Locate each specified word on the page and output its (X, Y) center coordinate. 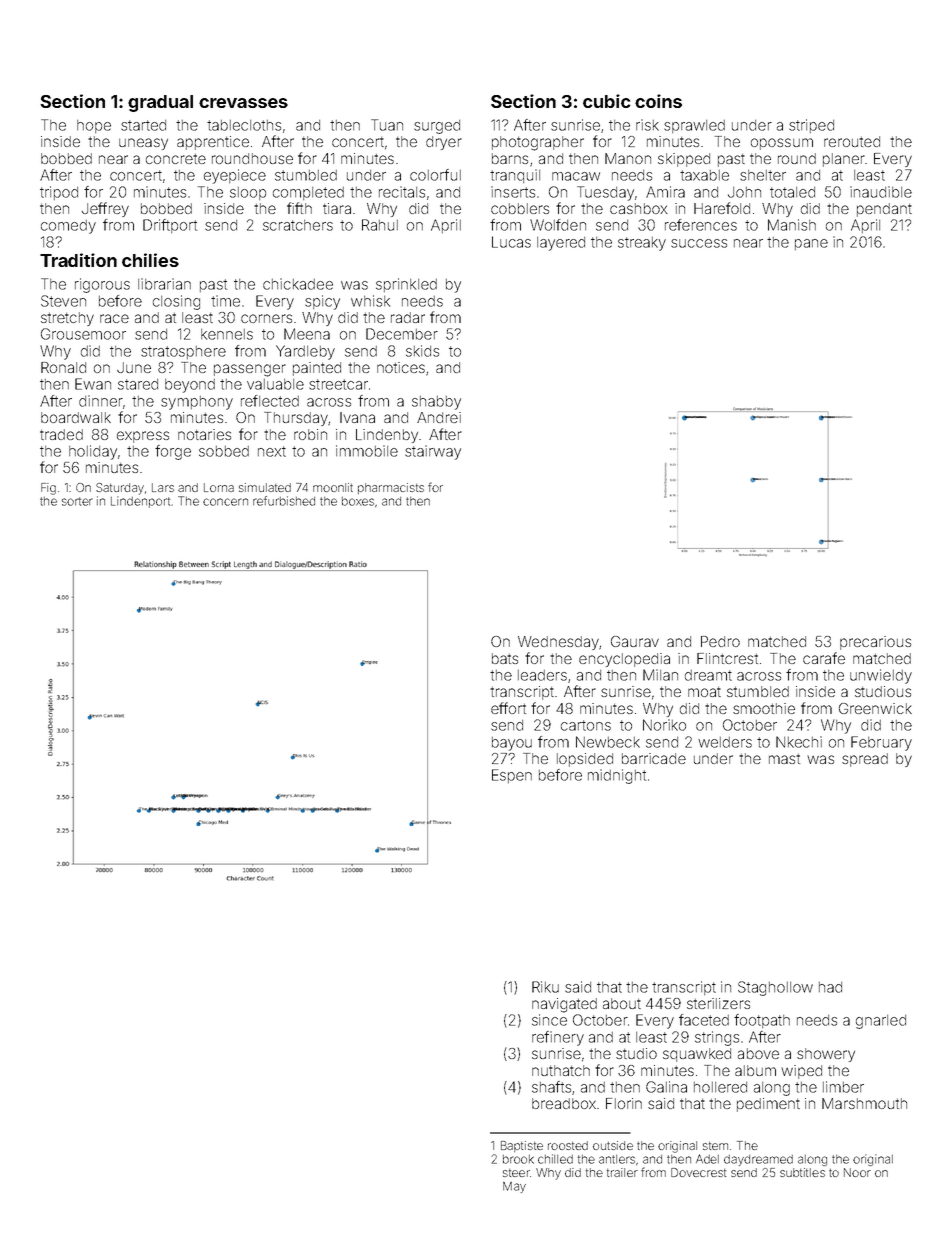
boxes (358, 501)
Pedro (720, 641)
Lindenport (140, 502)
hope (94, 126)
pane (811, 244)
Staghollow (775, 988)
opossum (782, 144)
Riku (545, 987)
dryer (444, 143)
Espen (512, 776)
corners (266, 318)
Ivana (357, 417)
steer (516, 1173)
